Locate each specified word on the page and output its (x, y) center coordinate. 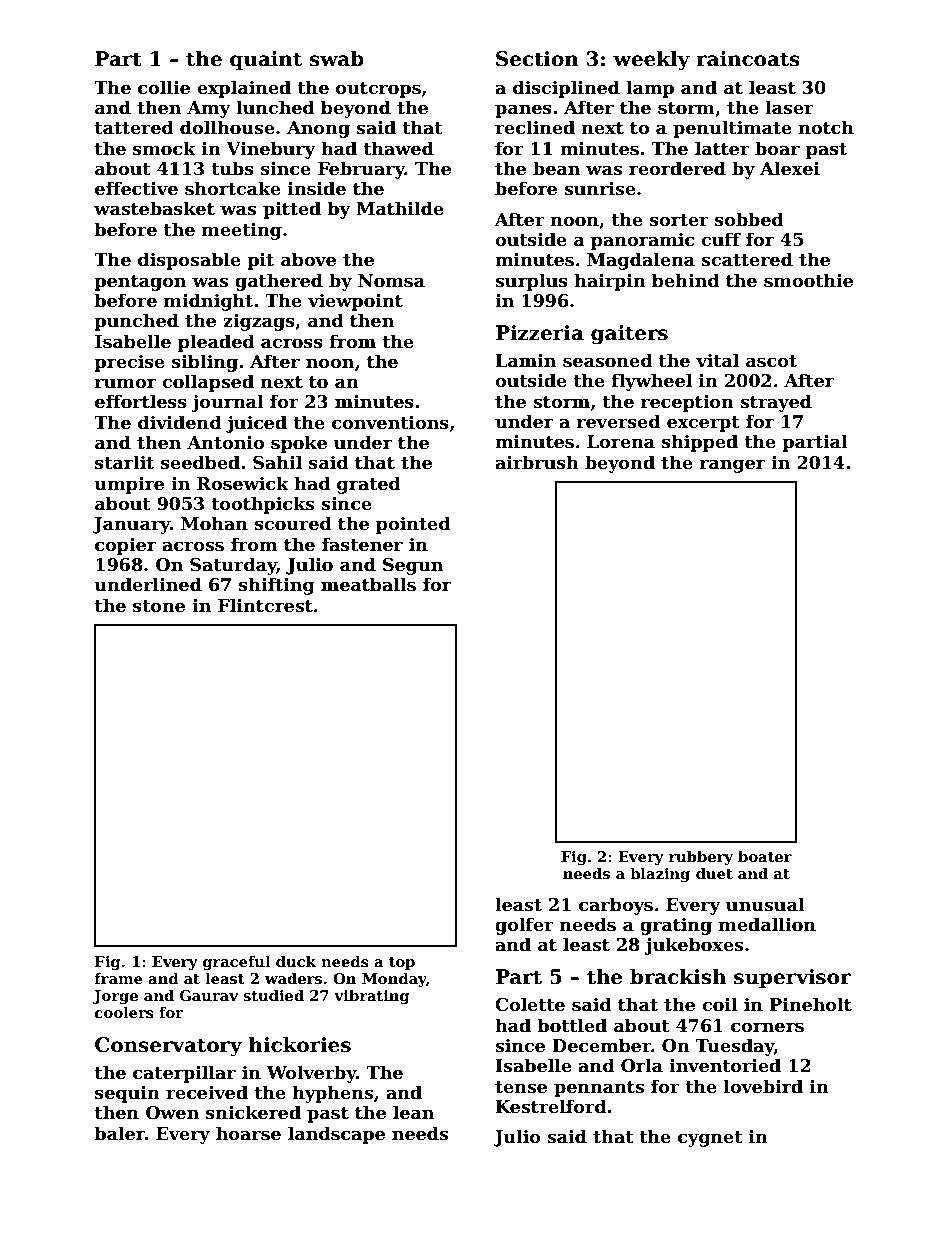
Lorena (621, 442)
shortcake (233, 188)
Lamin (525, 361)
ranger (732, 466)
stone (159, 606)
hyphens (333, 1094)
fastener (362, 544)
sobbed (749, 219)
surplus (531, 282)
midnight (208, 302)
